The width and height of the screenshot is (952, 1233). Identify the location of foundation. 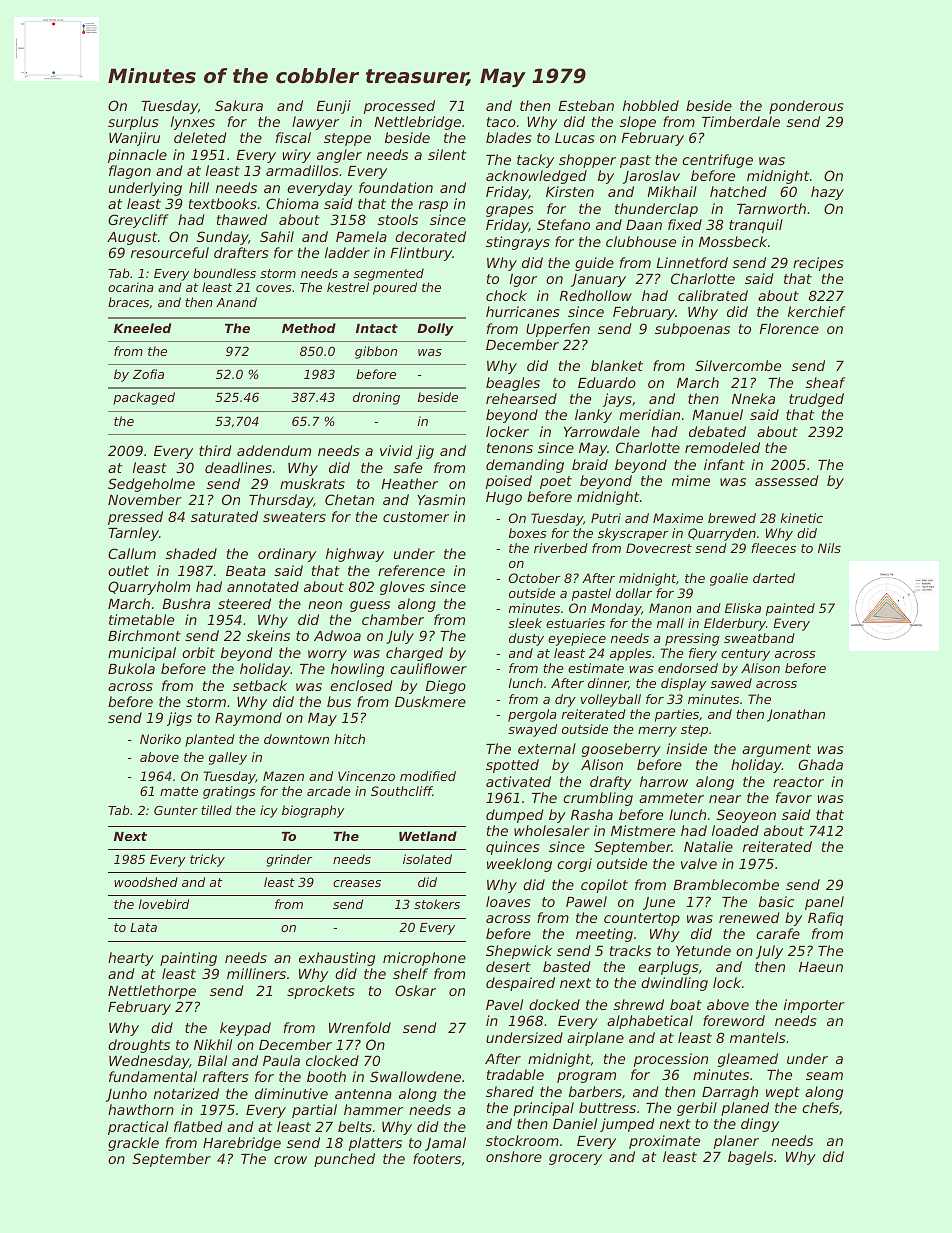
(396, 187).
